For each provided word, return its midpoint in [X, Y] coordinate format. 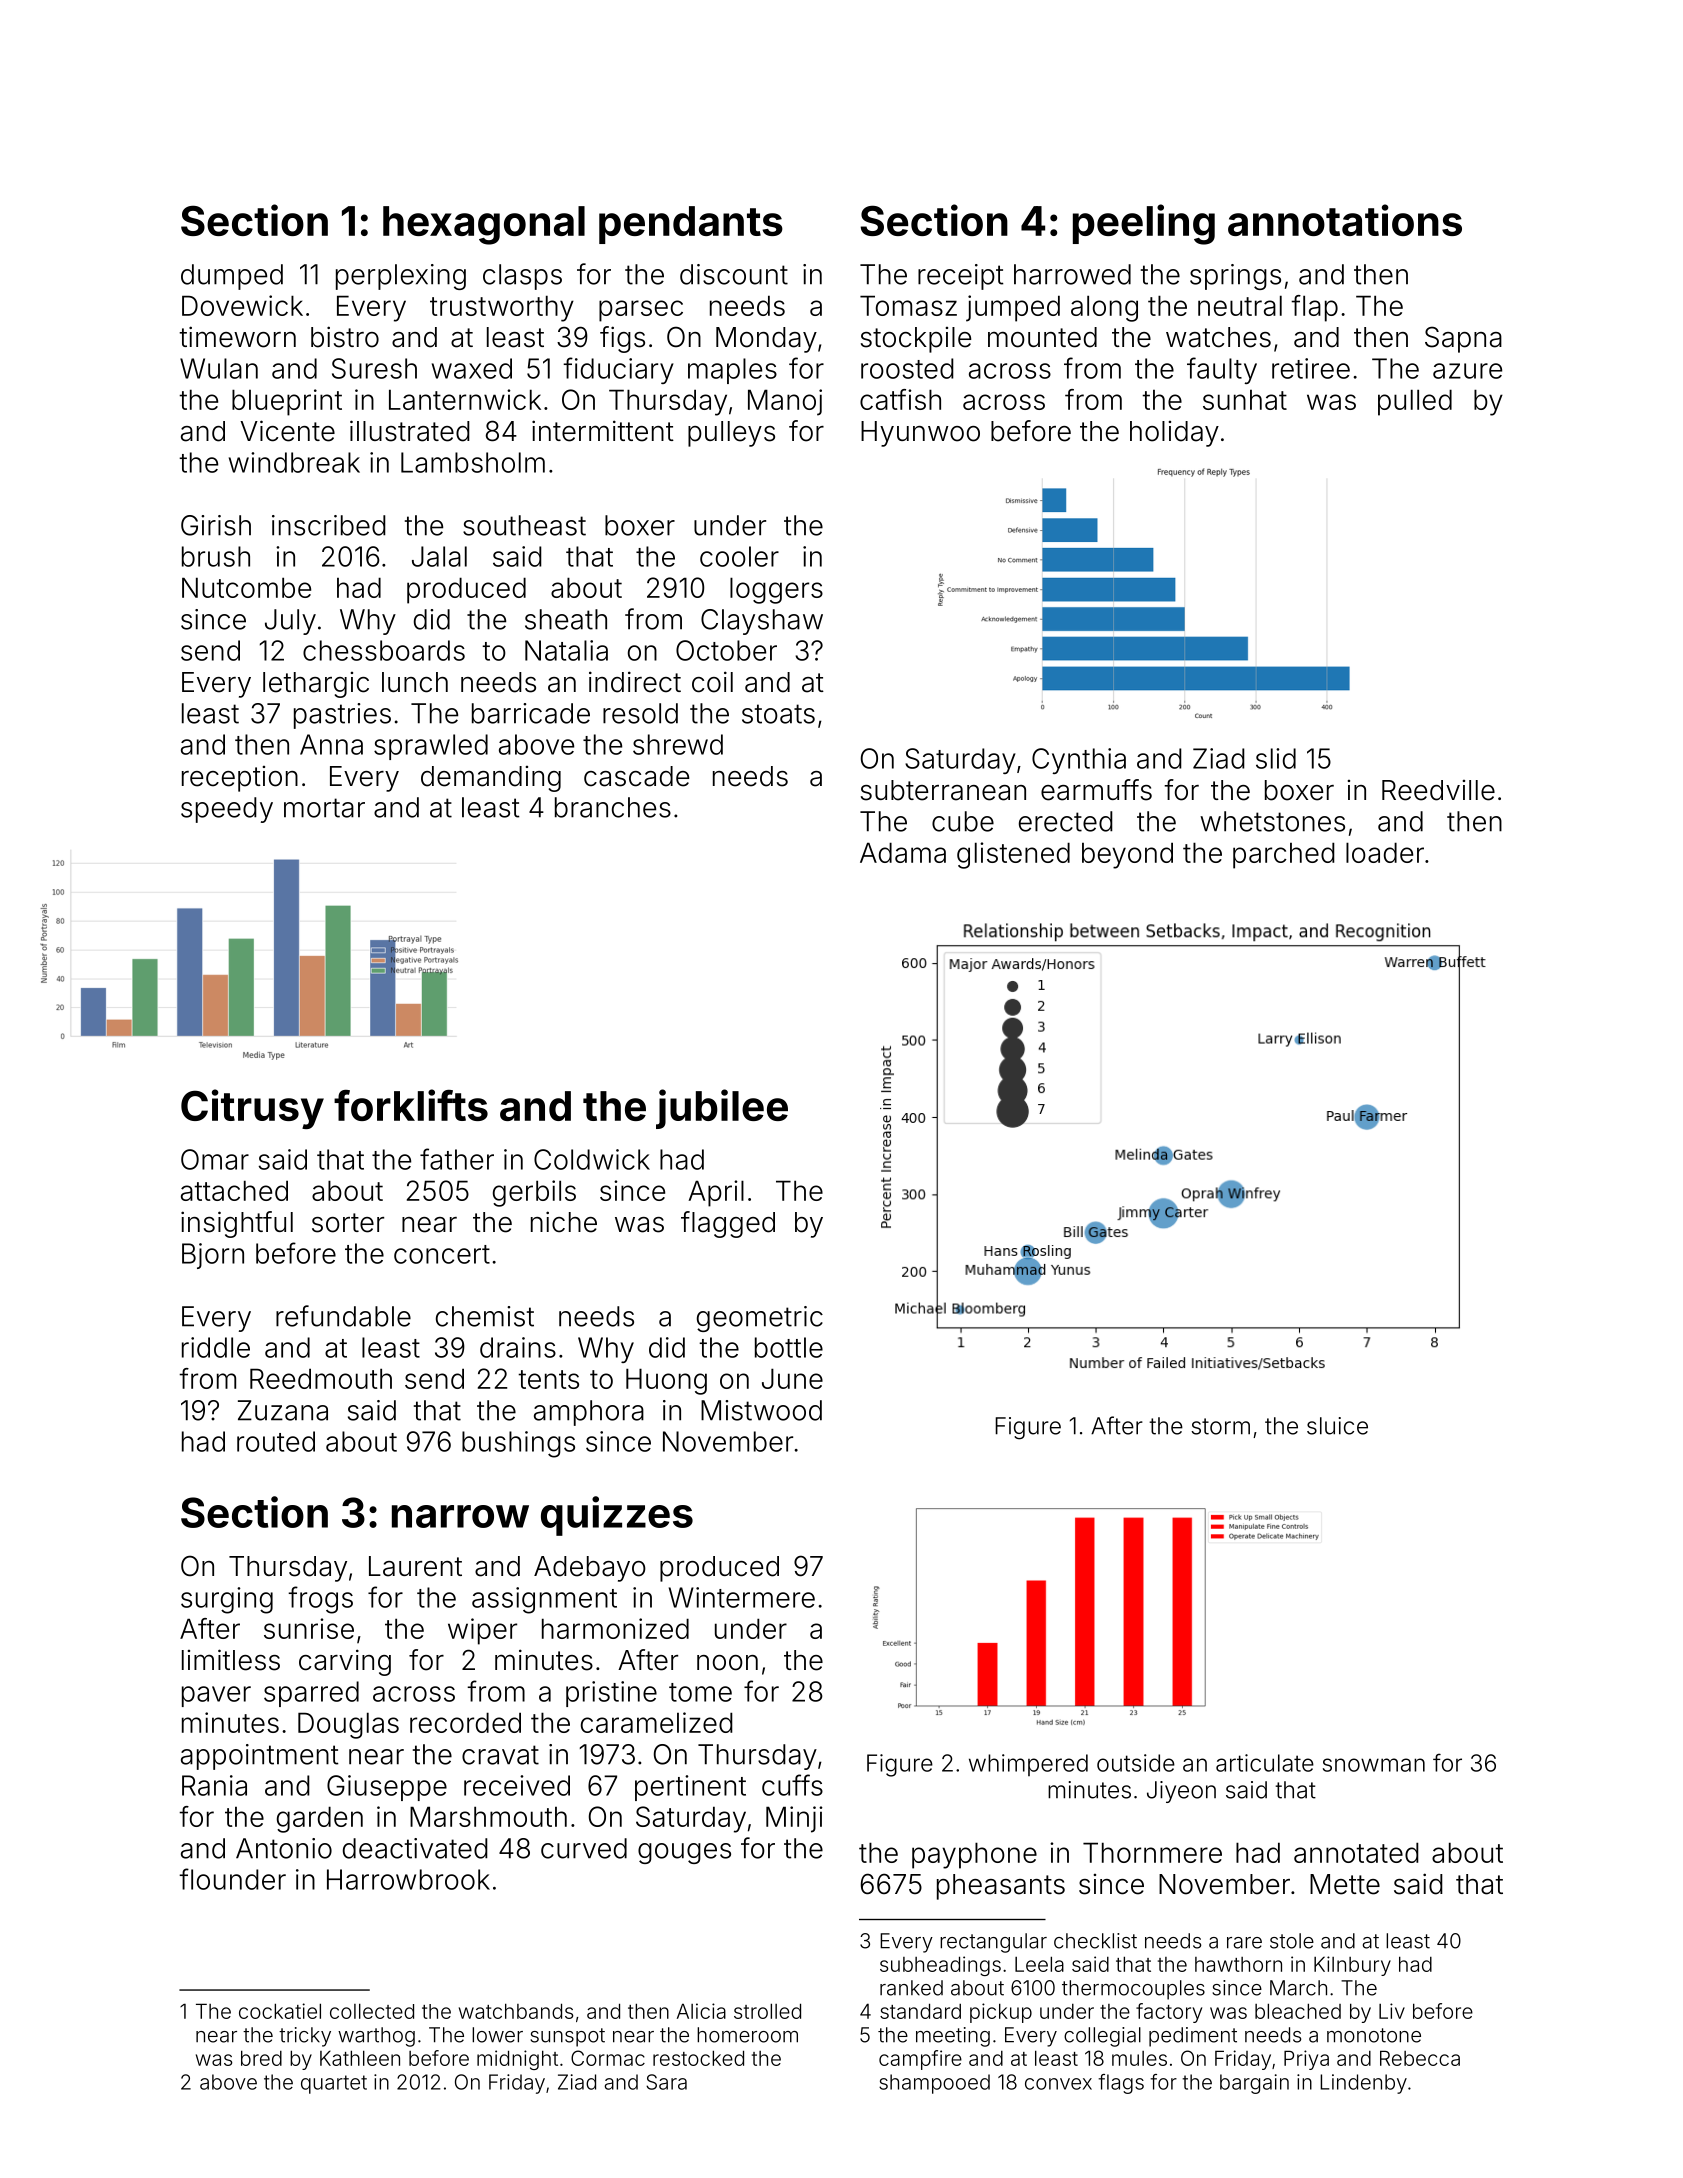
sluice [1337, 1426]
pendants [691, 225]
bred [261, 2058]
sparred [311, 1694]
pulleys [731, 434]
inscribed [329, 525]
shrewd [678, 744]
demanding [491, 779]
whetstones [1272, 821]
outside [1136, 1763]
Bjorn [213, 1256]
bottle [789, 1347]
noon [727, 1663]
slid [1276, 758]
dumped [232, 277]
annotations [1345, 220]
